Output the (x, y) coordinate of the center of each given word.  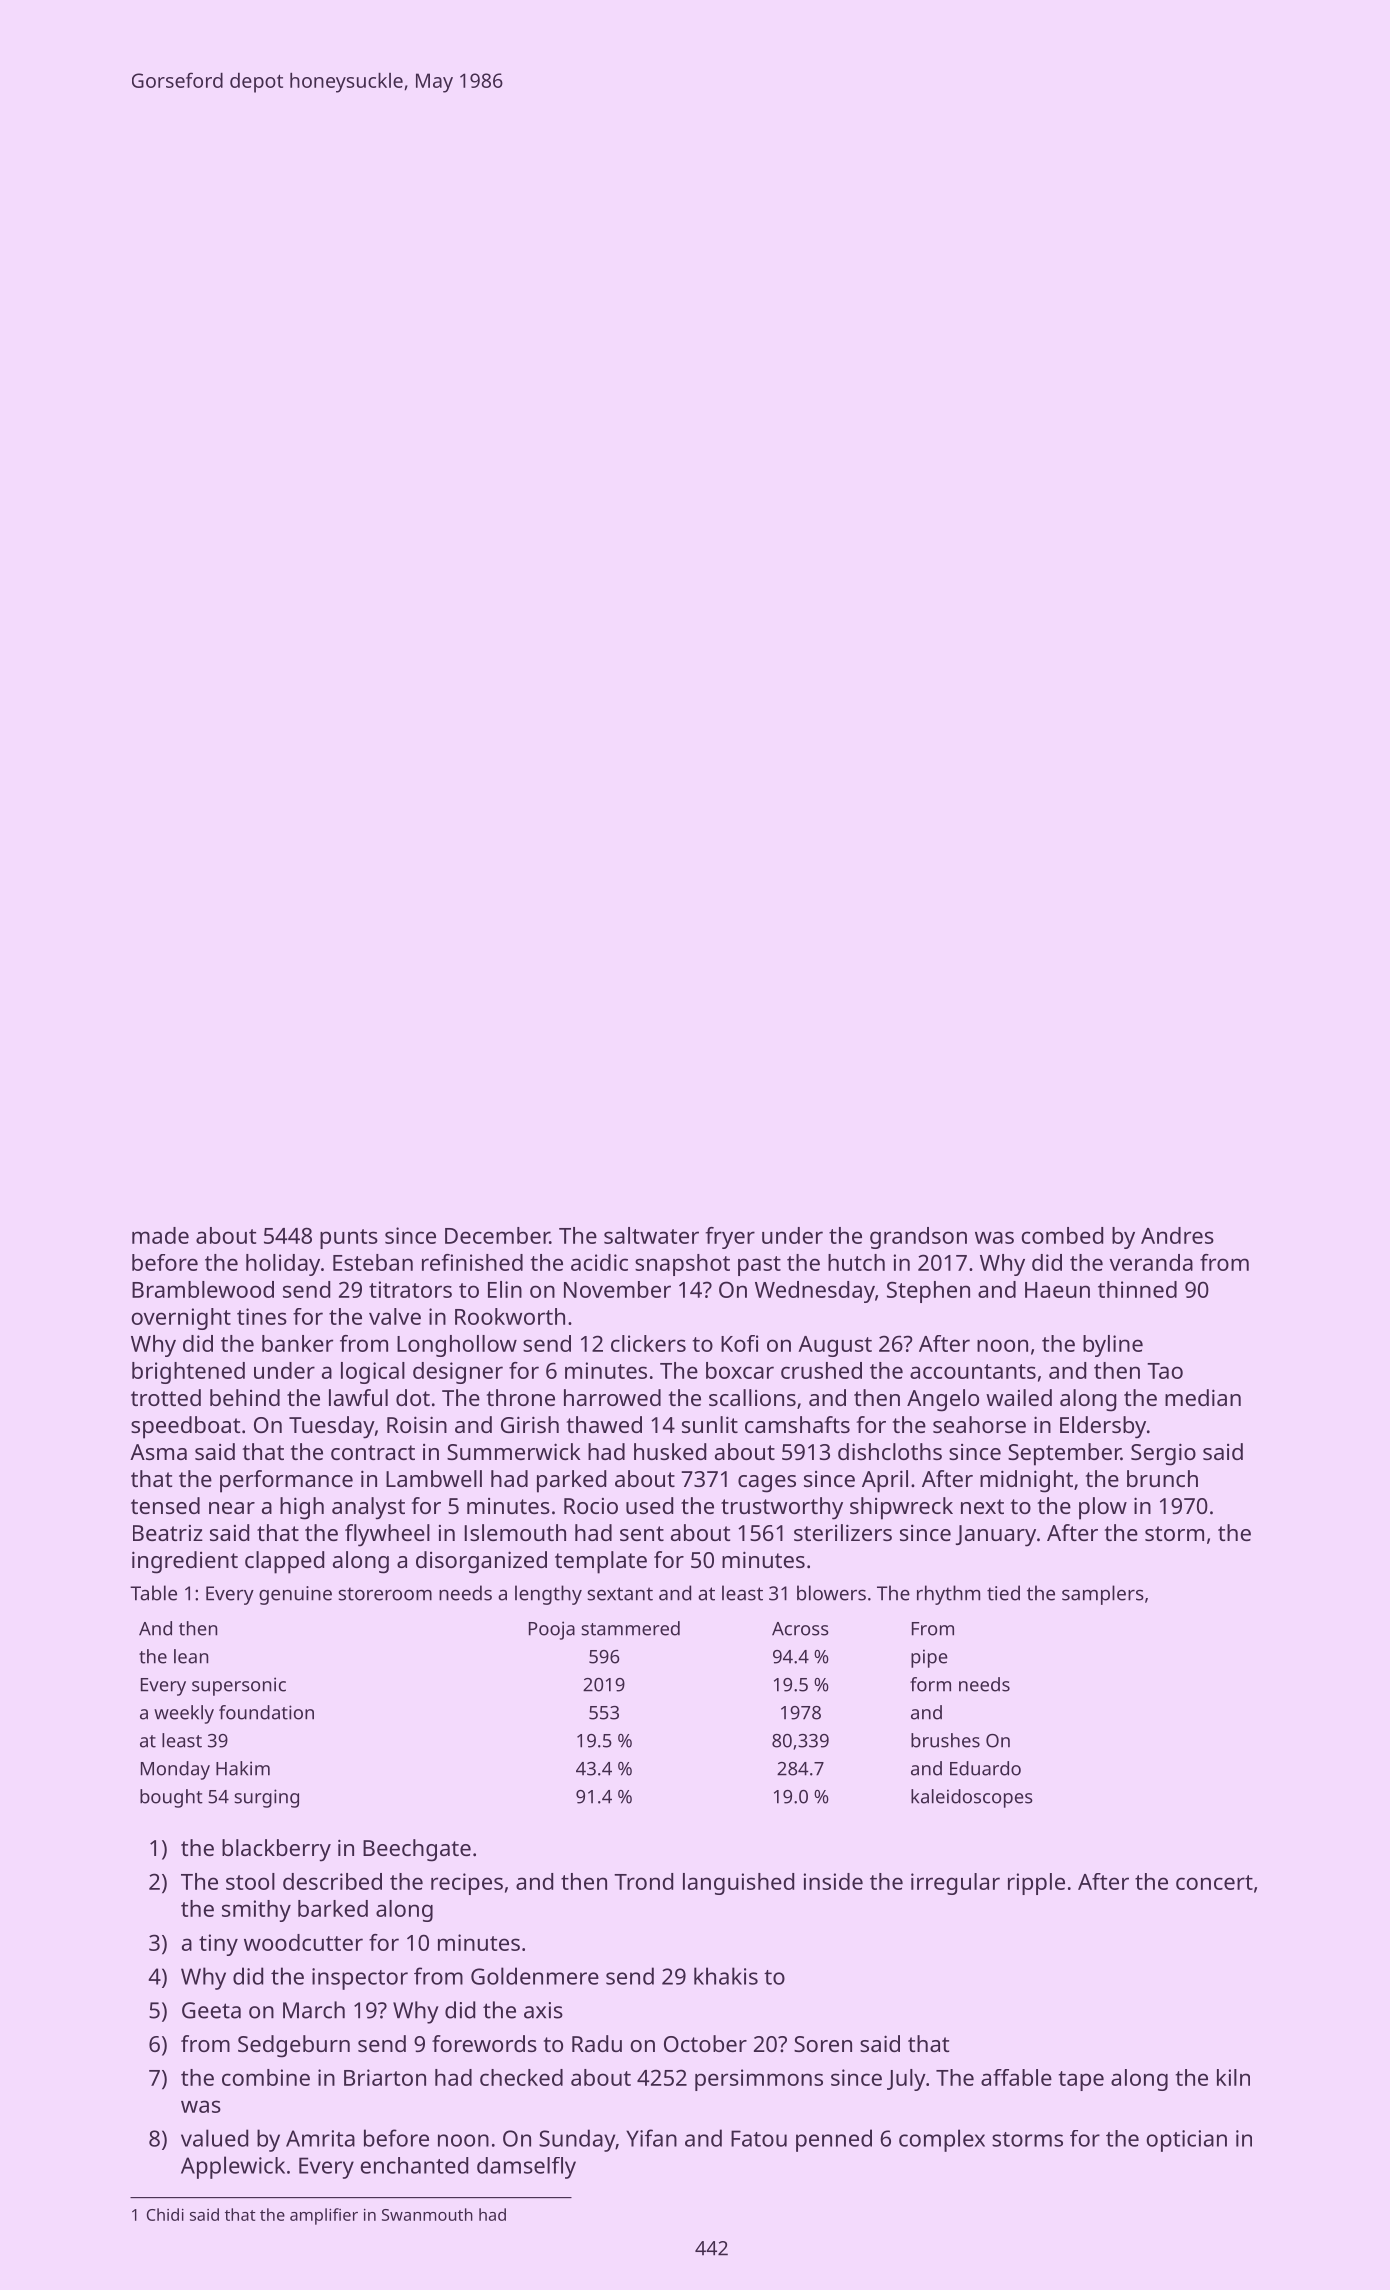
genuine (295, 1595)
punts (349, 1239)
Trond (643, 1881)
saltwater (651, 1235)
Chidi (165, 2214)
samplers (1103, 1595)
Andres (1177, 1235)
